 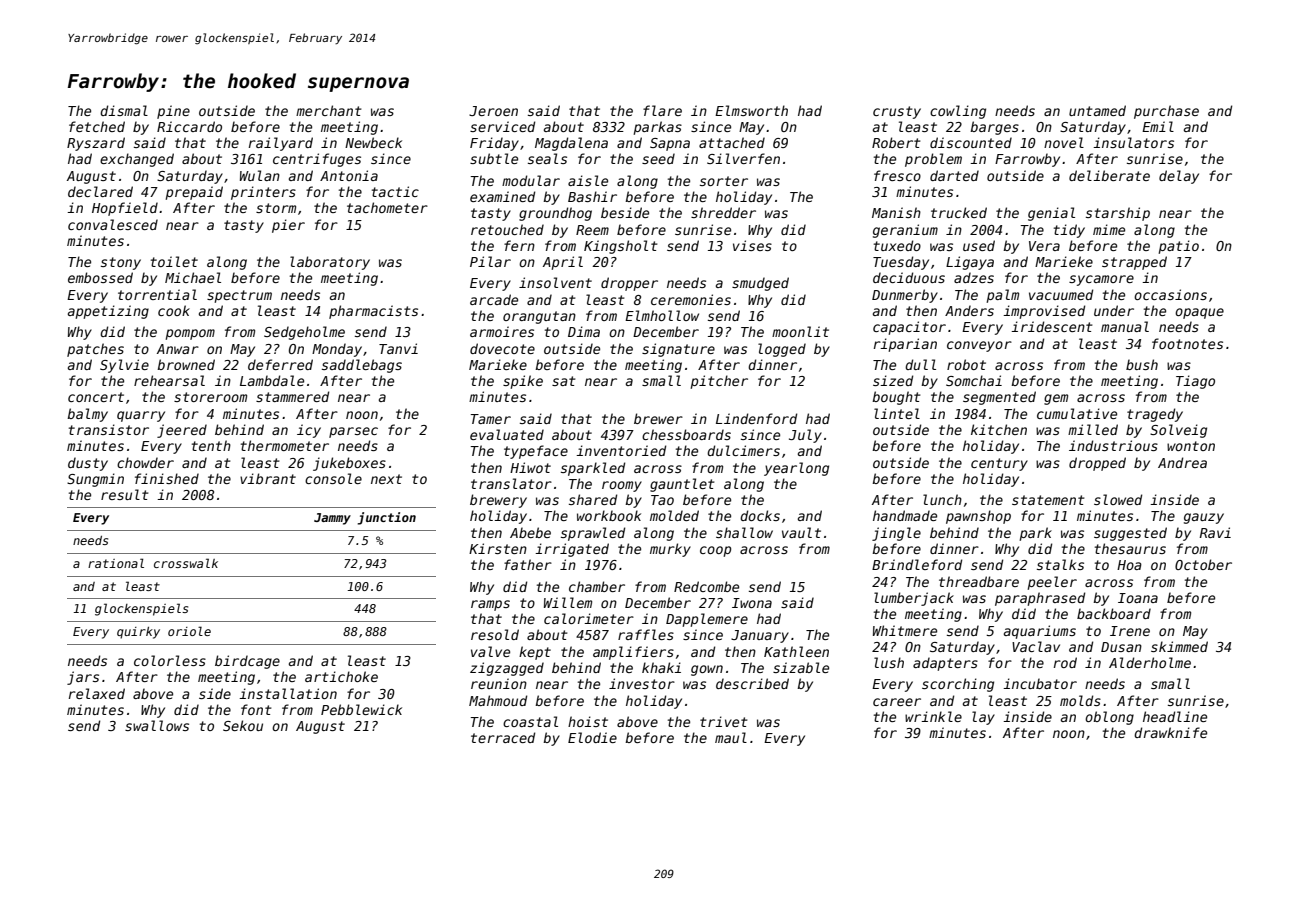 What do you see at coordinates (592, 230) in the document?
I see `Reem` at bounding box center [592, 230].
